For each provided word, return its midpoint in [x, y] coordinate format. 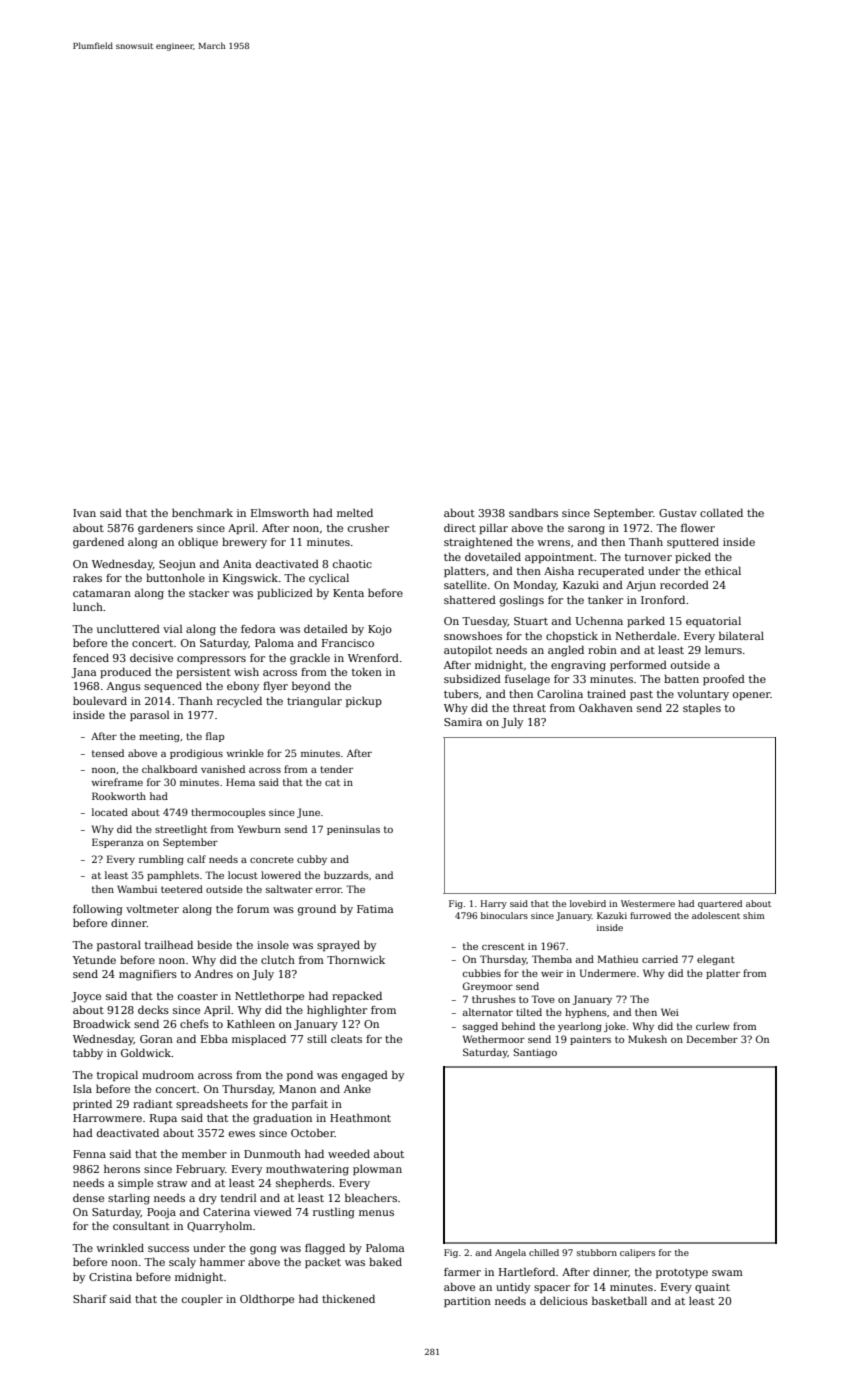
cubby [312, 860]
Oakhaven [606, 707]
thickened [348, 1298]
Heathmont [360, 1117]
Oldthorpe [267, 1299]
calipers [637, 1253]
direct [460, 527]
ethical [723, 570]
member [204, 1153]
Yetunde [94, 960]
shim [754, 915]
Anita [237, 564]
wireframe [117, 782]
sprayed [338, 946]
